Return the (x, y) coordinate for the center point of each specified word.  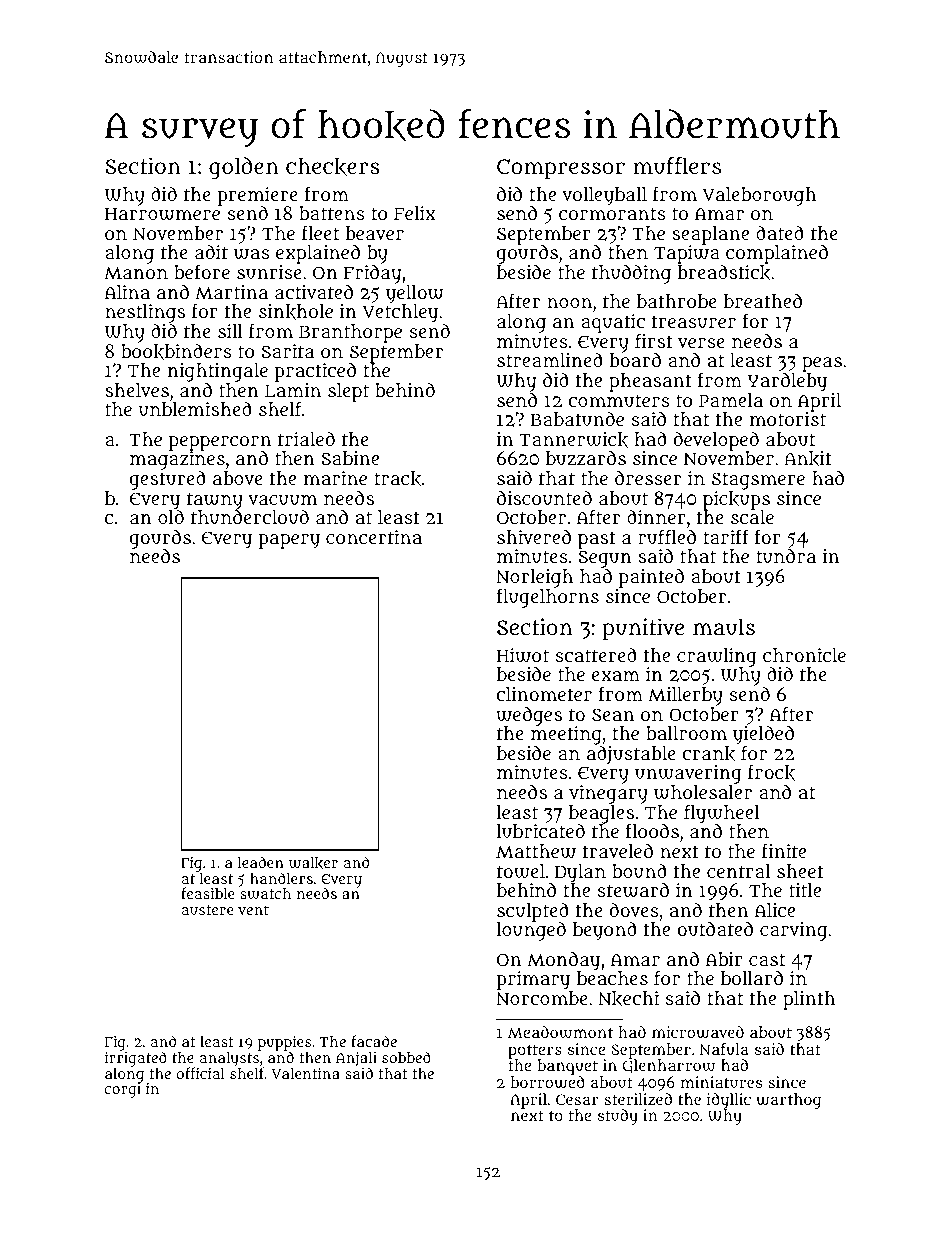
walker (313, 863)
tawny (215, 501)
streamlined (550, 359)
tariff (726, 536)
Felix (415, 213)
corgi (123, 1090)
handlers (281, 878)
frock (771, 772)
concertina (374, 537)
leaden (261, 862)
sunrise (269, 272)
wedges (529, 716)
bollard (752, 977)
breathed (763, 300)
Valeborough (759, 196)
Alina (127, 292)
